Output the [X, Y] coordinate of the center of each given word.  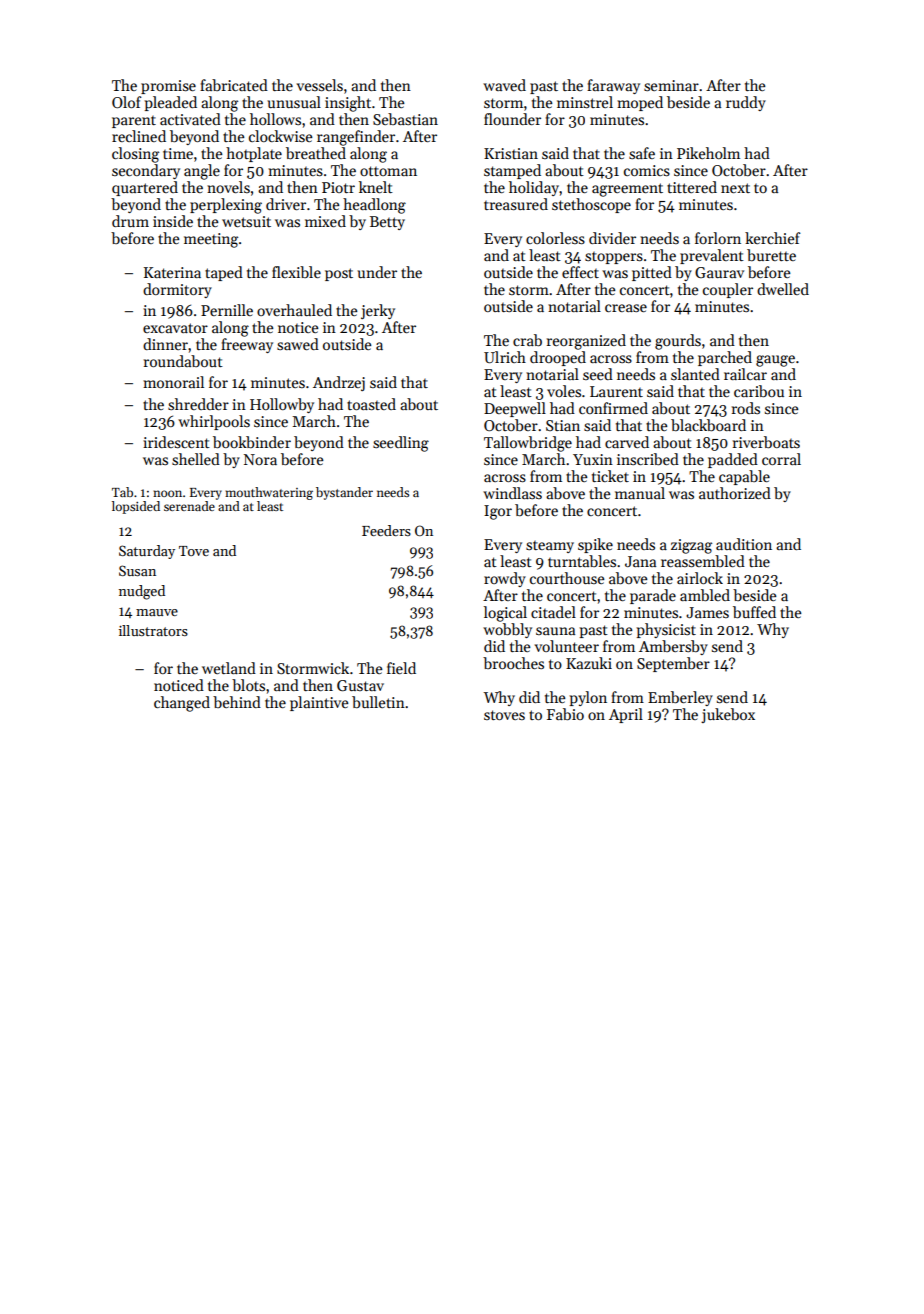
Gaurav [719, 272]
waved [504, 85]
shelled [196, 459]
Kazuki [589, 663]
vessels [320, 85]
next [735, 188]
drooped [558, 358]
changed [182, 704]
